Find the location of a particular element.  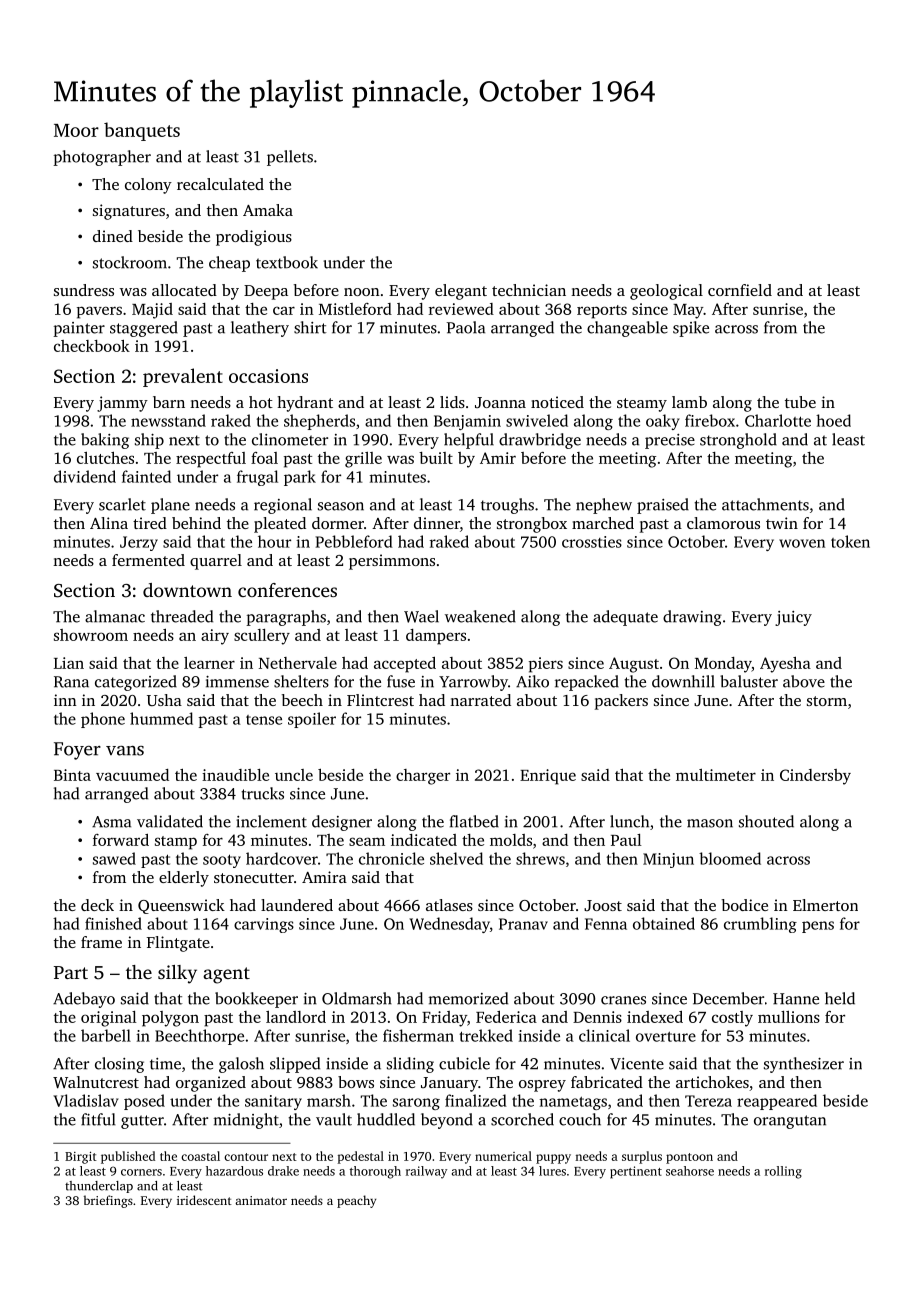

pellets is located at coordinates (290, 158).
